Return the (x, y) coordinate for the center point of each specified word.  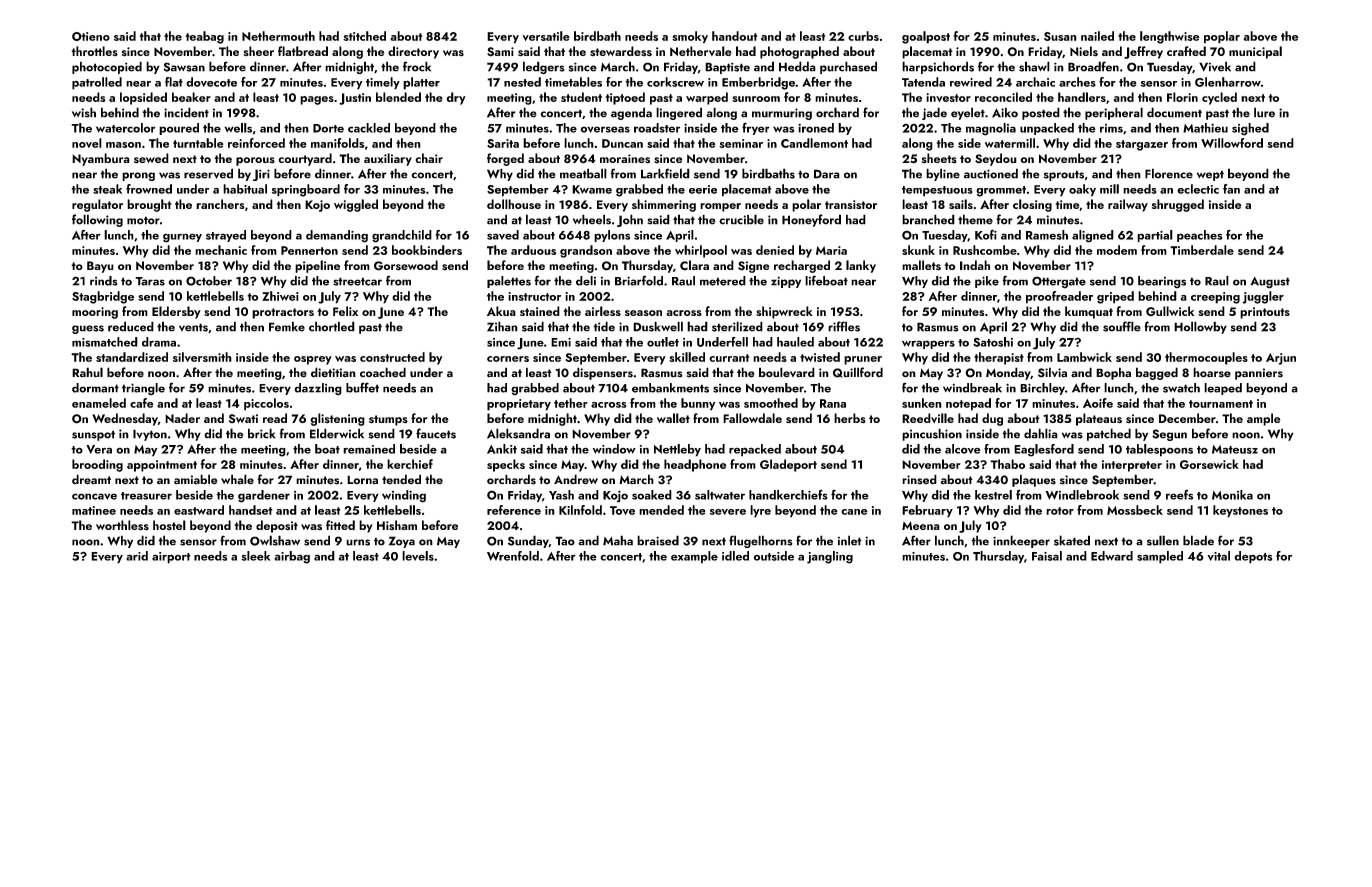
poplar (1222, 37)
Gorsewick (1209, 464)
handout (734, 36)
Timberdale (1202, 250)
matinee (94, 510)
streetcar (357, 281)
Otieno (91, 36)
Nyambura (101, 159)
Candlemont (814, 143)
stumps (388, 420)
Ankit (502, 449)
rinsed (919, 479)
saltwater (720, 495)
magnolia (991, 129)
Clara (694, 265)
